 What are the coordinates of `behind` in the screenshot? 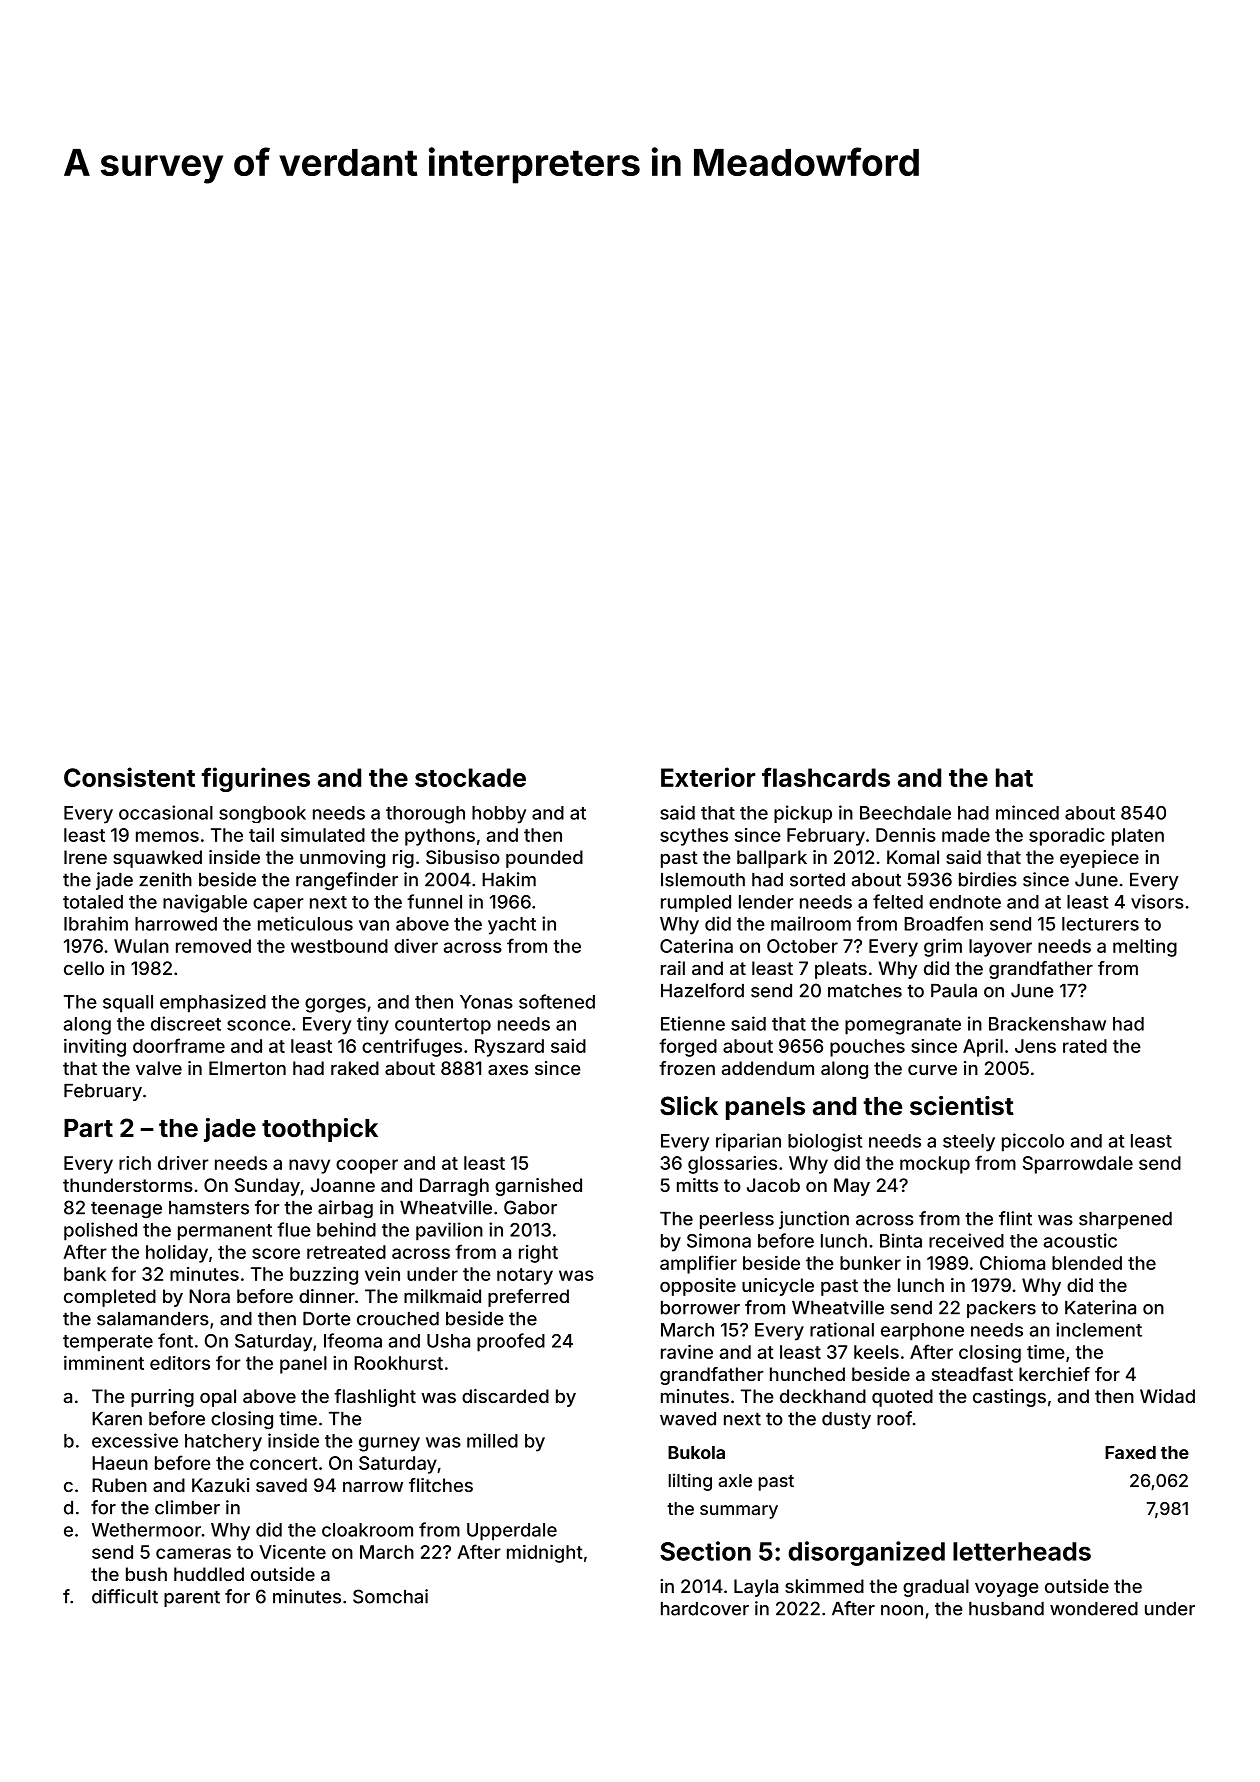 It's located at (346, 1229).
